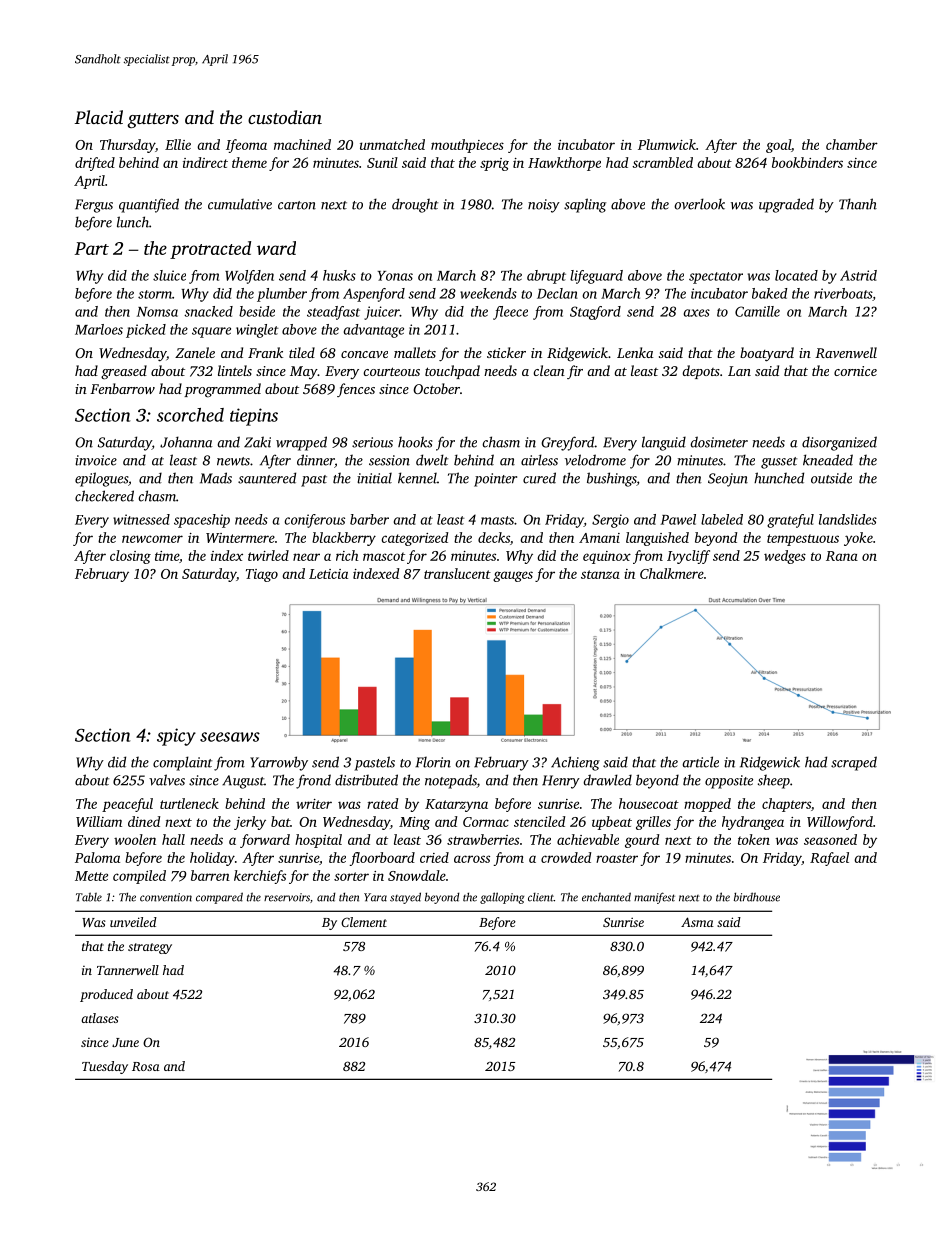 The image size is (952, 1233). Describe the element at coordinates (842, 556) in the screenshot. I see `Rana` at that location.
